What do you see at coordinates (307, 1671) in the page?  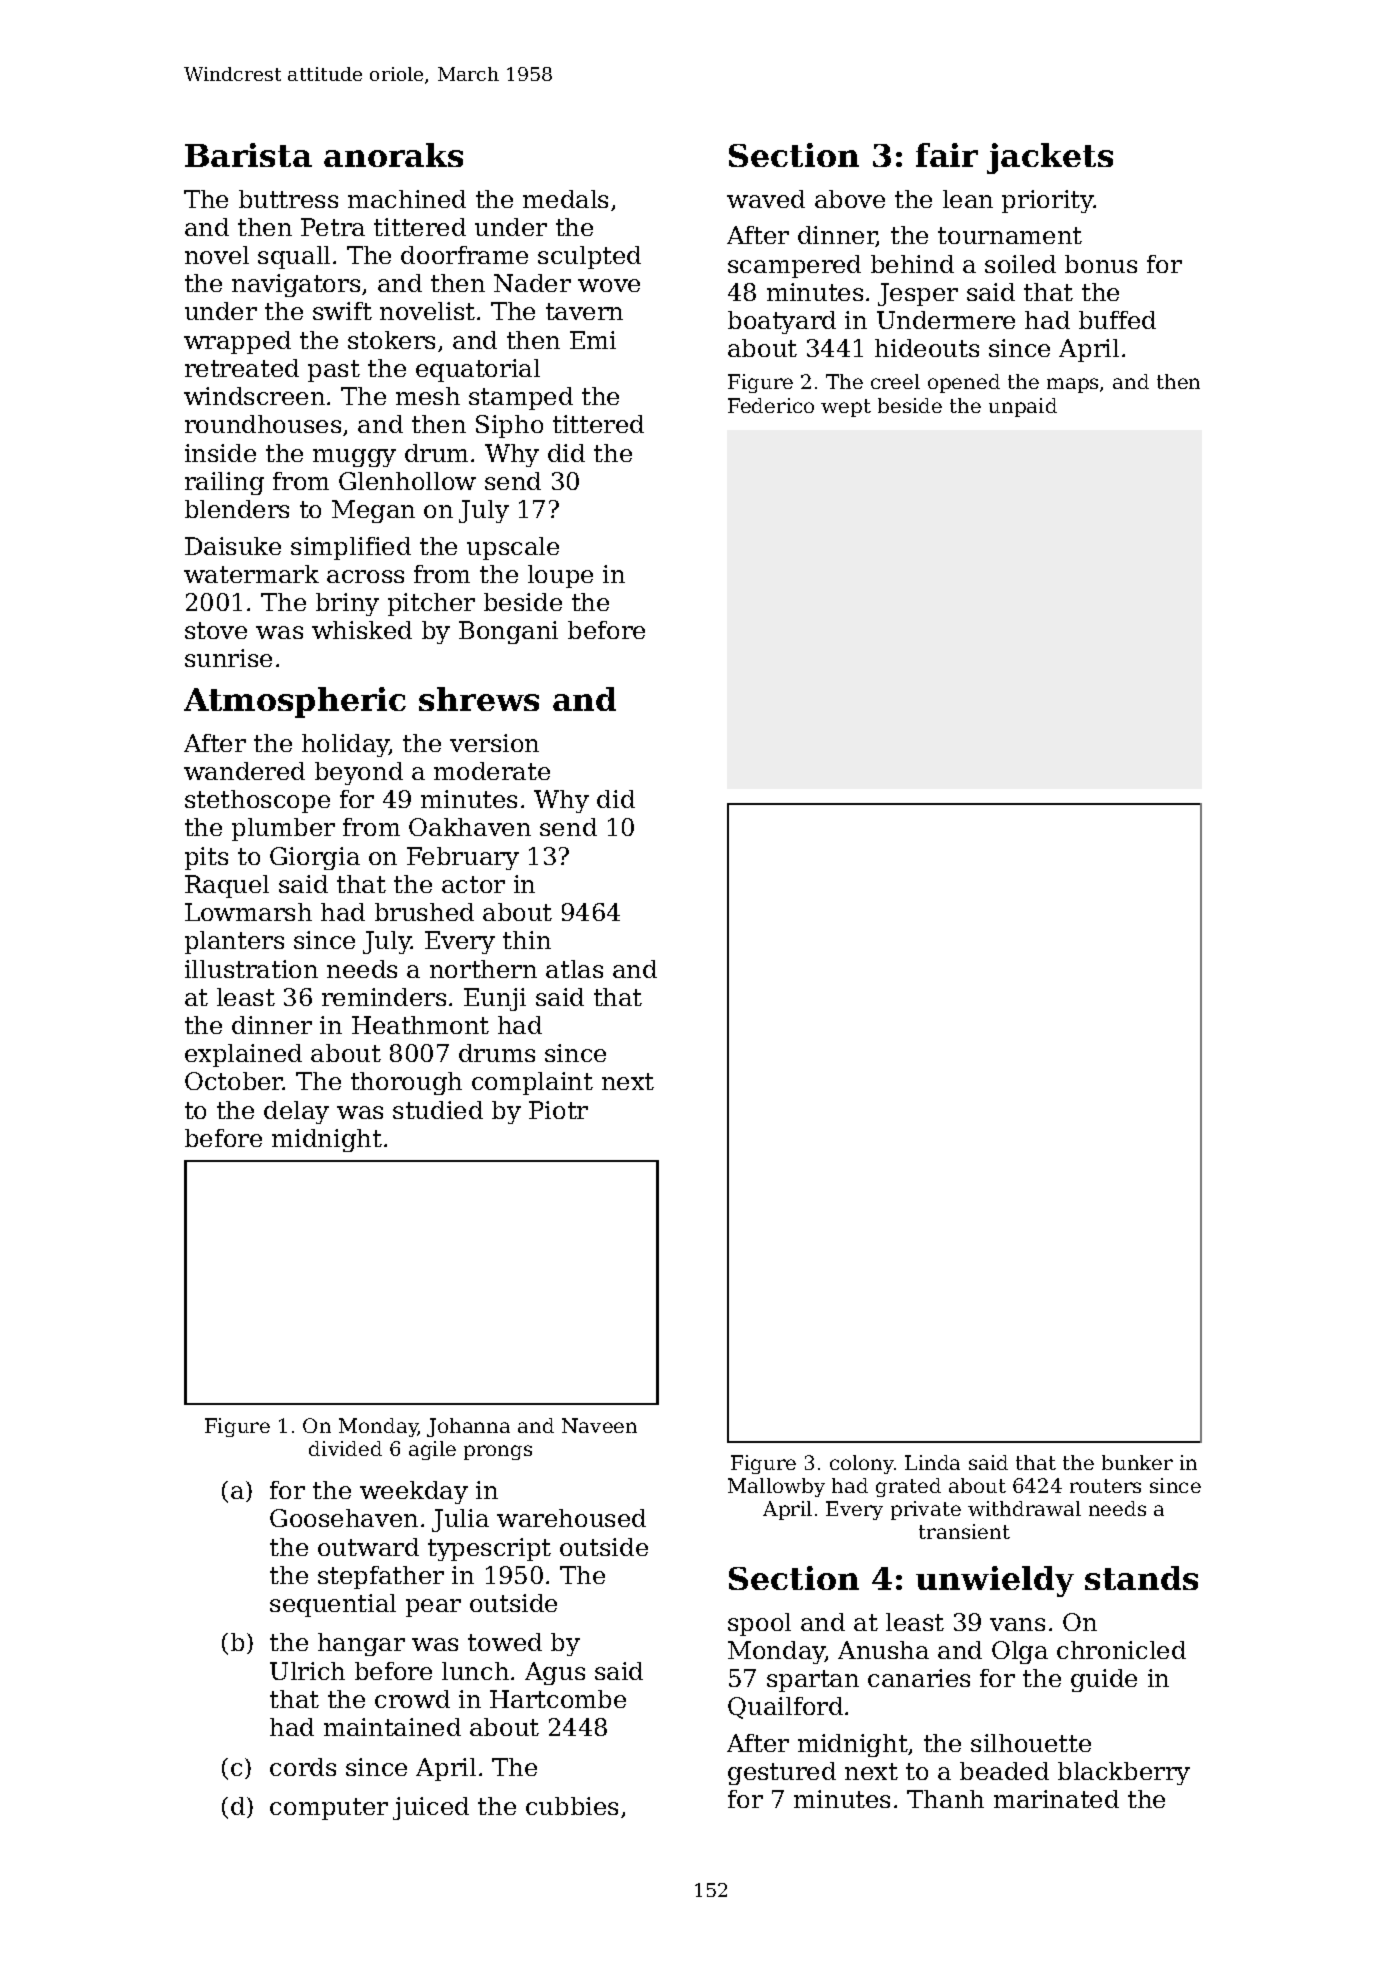 I see `Ulrich` at bounding box center [307, 1671].
